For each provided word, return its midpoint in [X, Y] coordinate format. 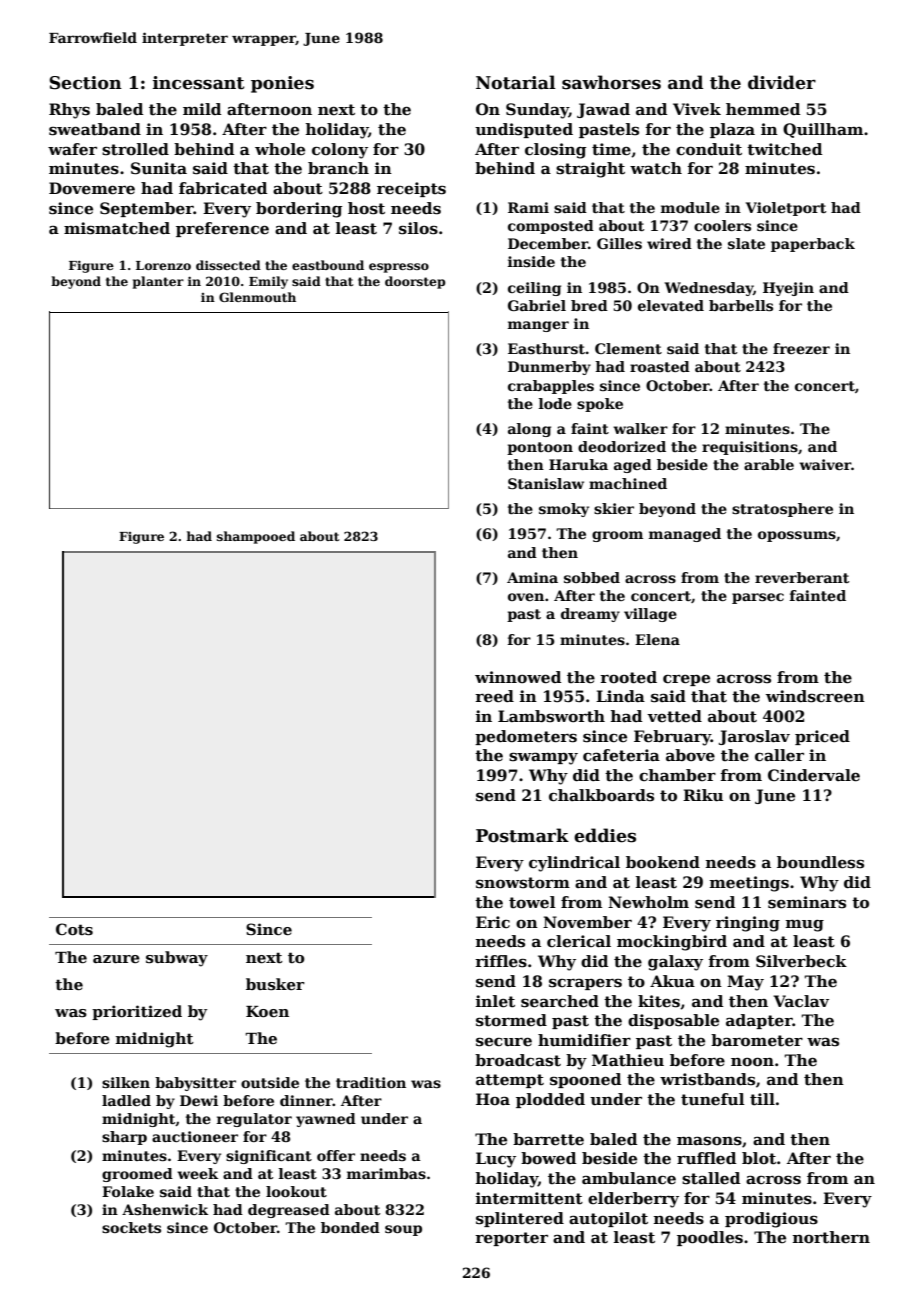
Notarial [516, 82]
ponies [282, 84]
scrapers [585, 984]
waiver [825, 464]
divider [782, 82]
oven [526, 597]
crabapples [551, 387]
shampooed [256, 537]
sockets [131, 1227]
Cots [74, 929]
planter [158, 282]
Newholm [648, 902]
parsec [758, 598]
